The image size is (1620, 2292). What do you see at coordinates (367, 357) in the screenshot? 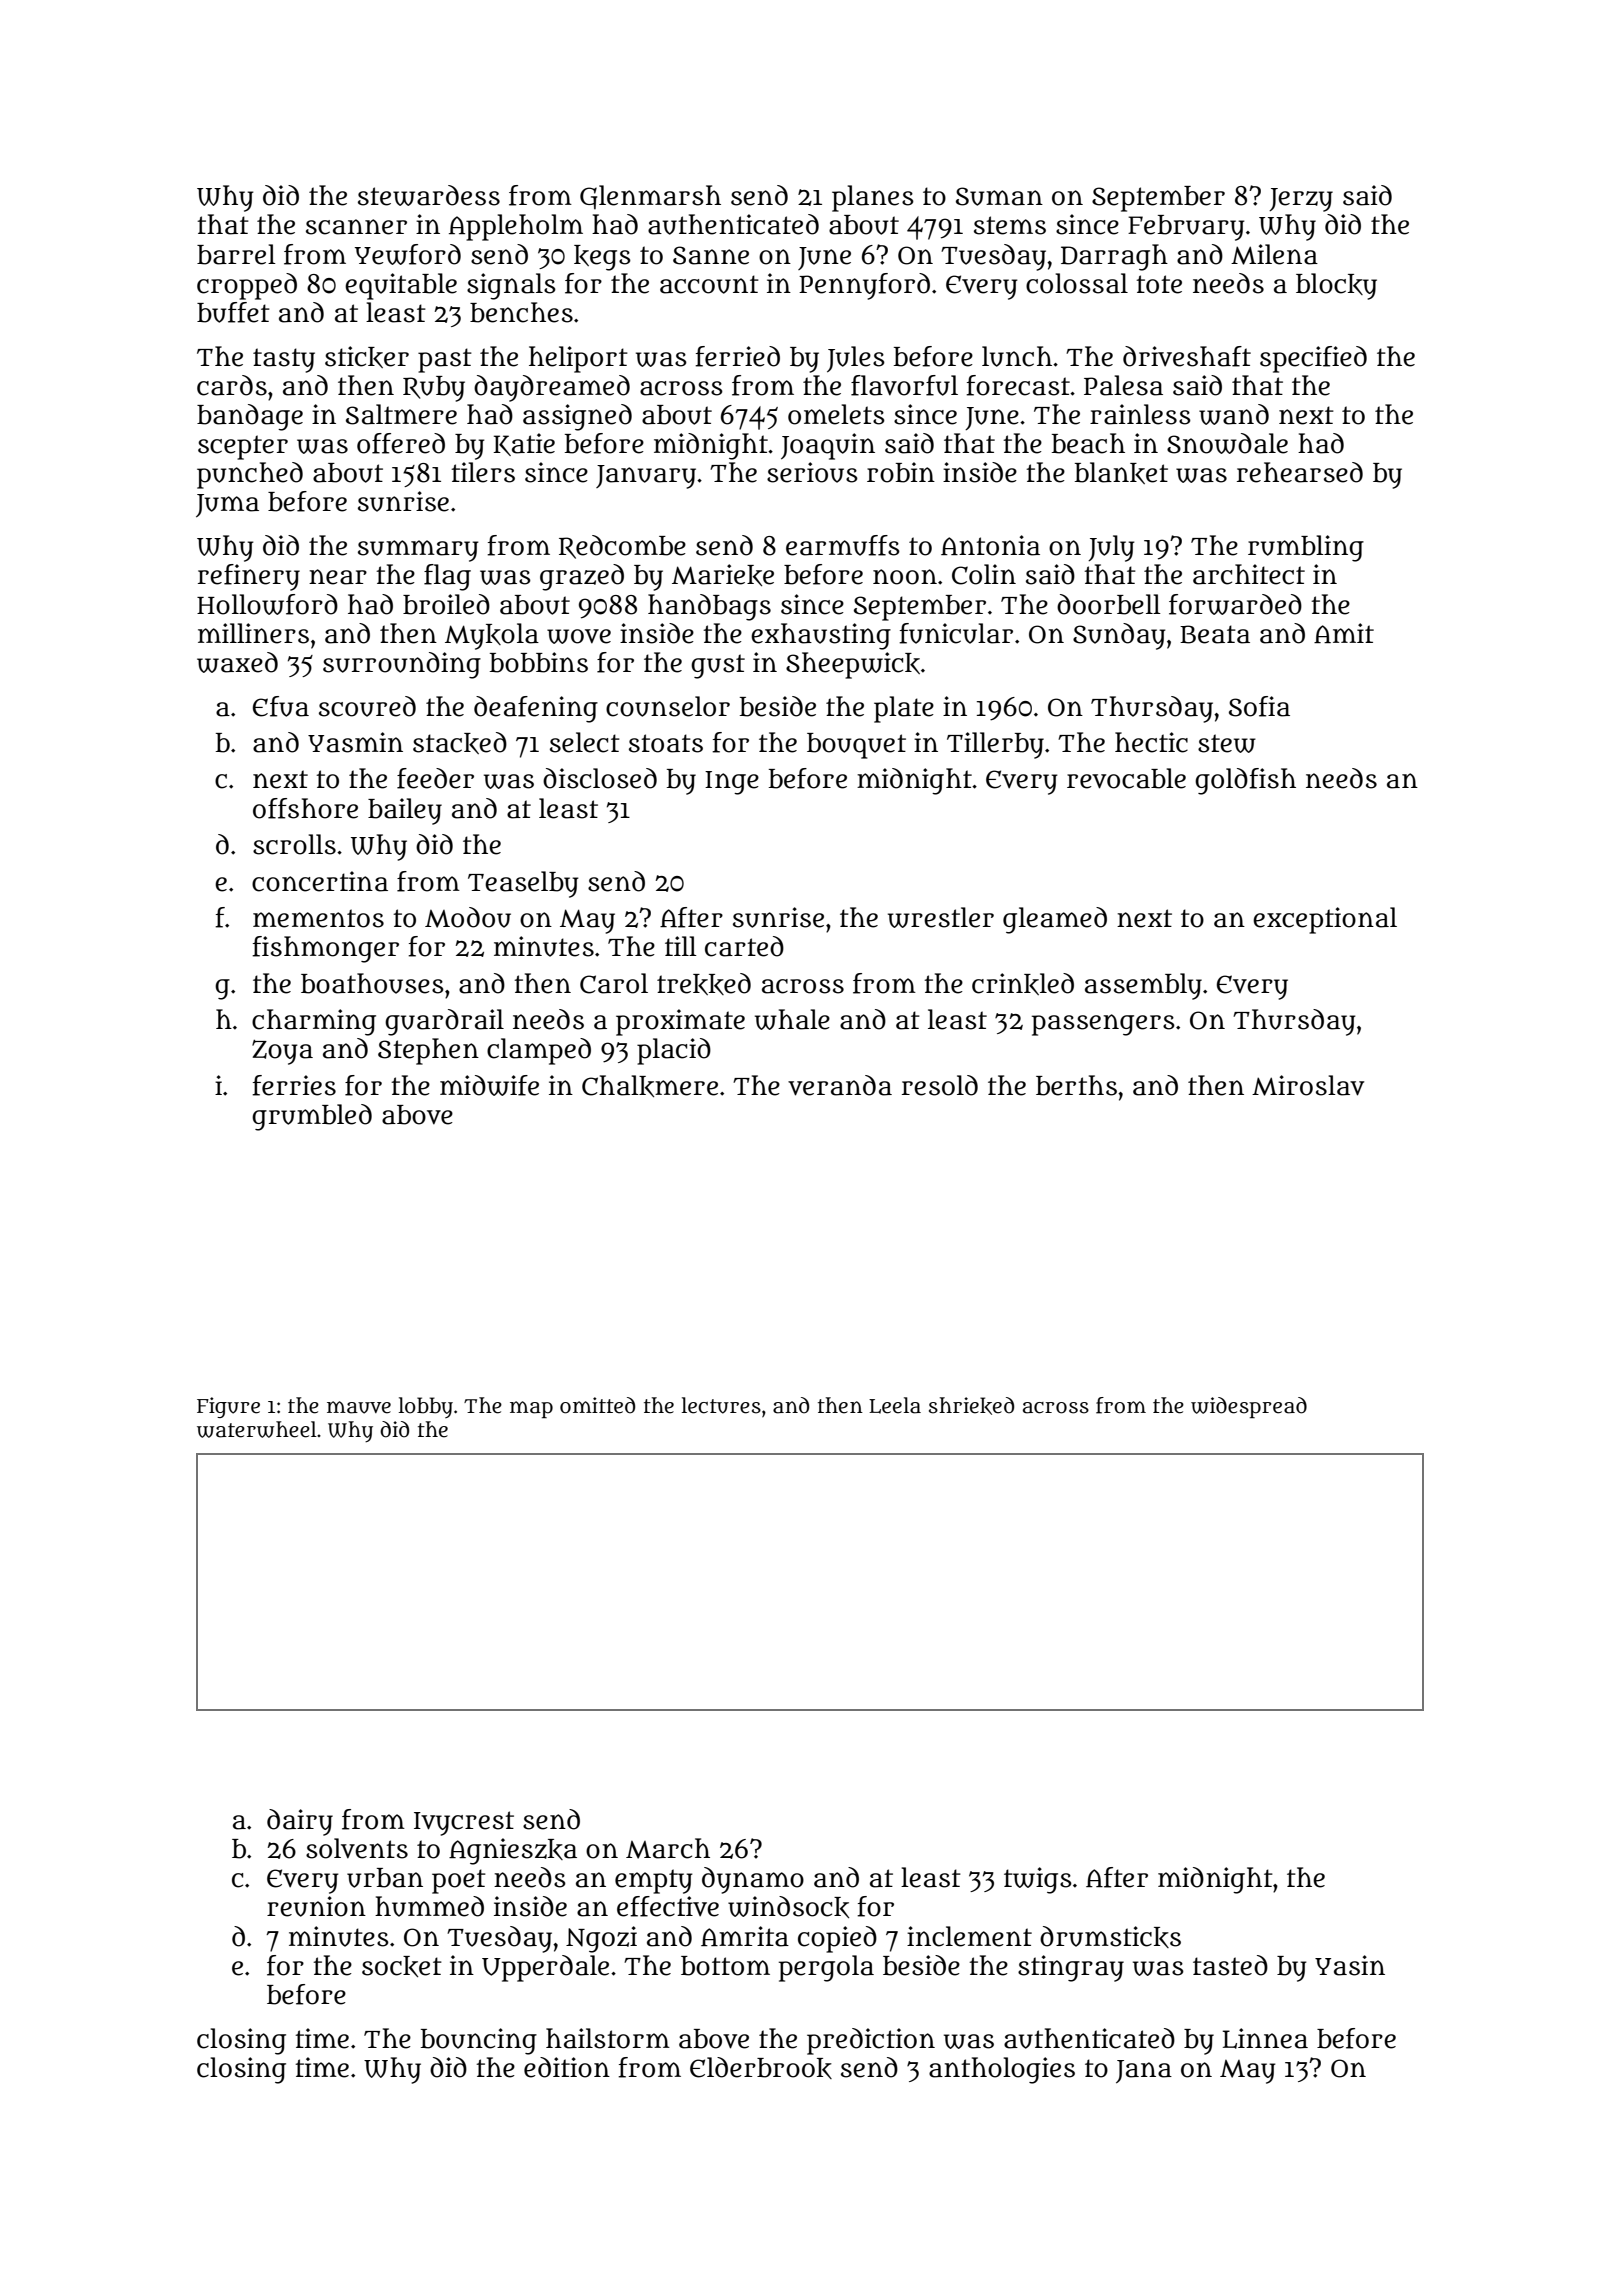
I see `sticker` at bounding box center [367, 357].
